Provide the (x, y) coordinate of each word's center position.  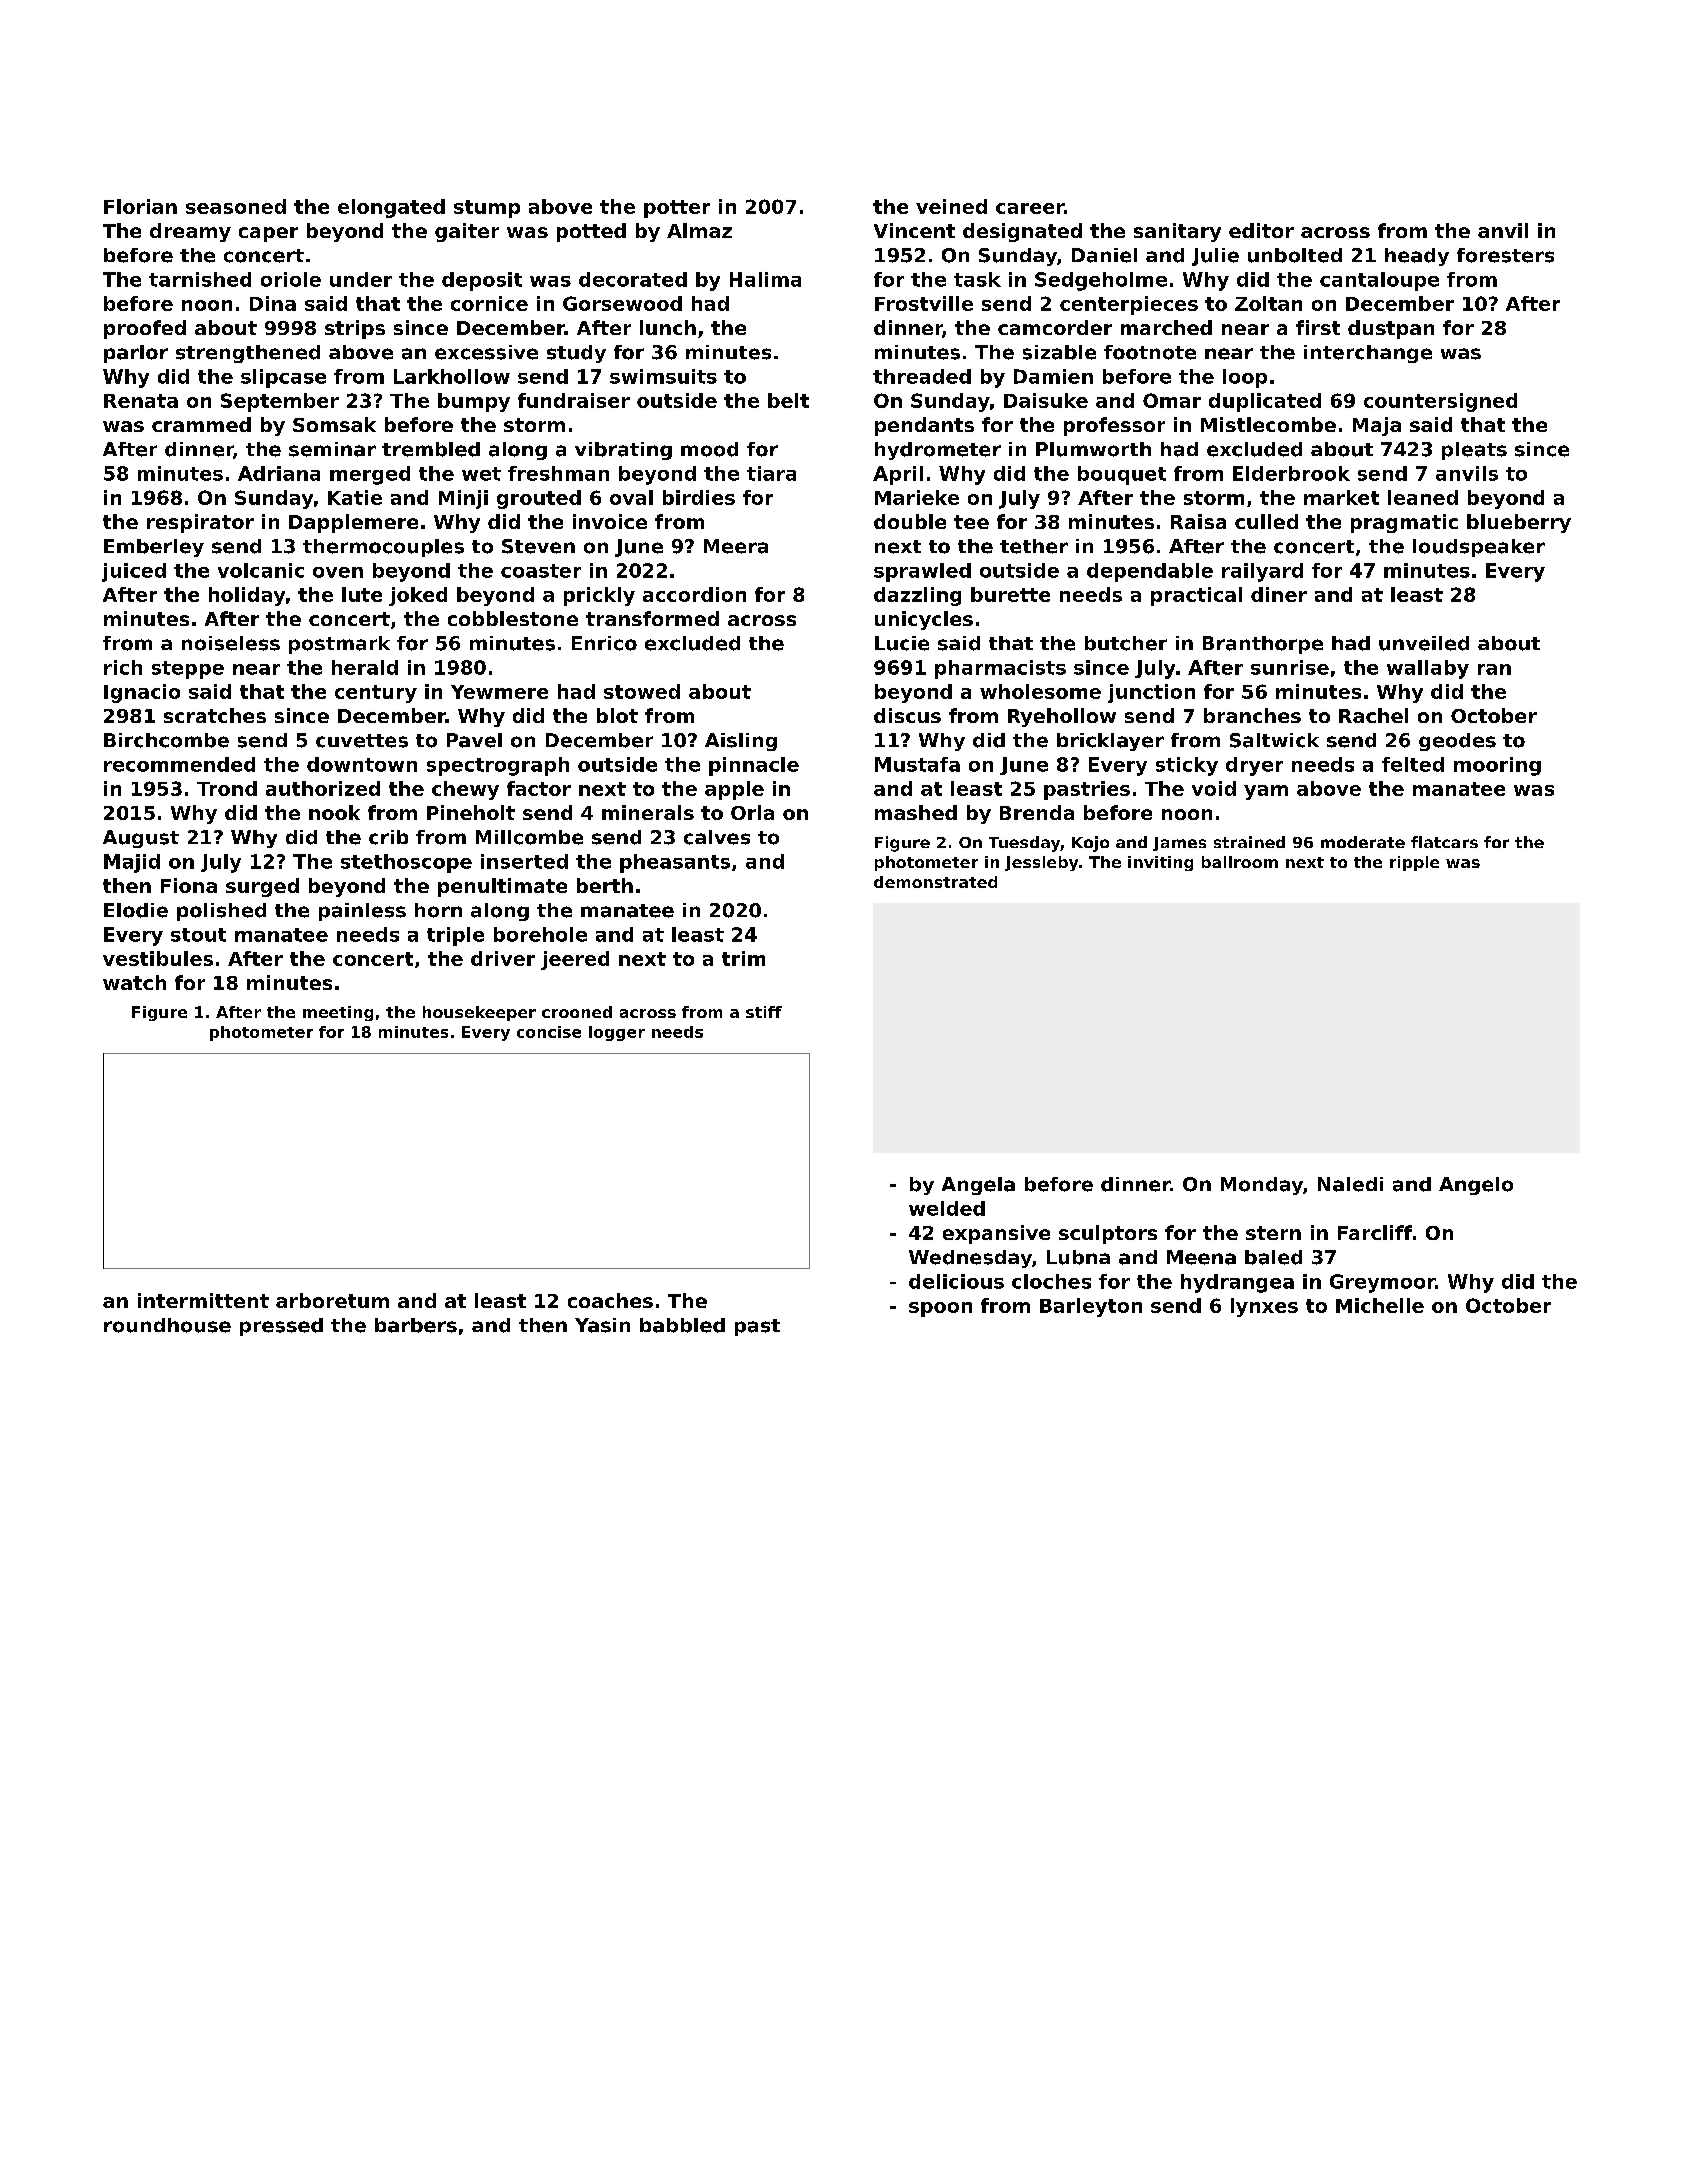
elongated (391, 208)
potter (677, 209)
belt (788, 400)
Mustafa (917, 764)
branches (1252, 715)
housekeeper (479, 1013)
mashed (916, 812)
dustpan (1391, 329)
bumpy (474, 402)
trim (743, 958)
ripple (1414, 863)
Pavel (474, 740)
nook (334, 812)
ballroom (1240, 862)
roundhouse (167, 1325)
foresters (1505, 255)
